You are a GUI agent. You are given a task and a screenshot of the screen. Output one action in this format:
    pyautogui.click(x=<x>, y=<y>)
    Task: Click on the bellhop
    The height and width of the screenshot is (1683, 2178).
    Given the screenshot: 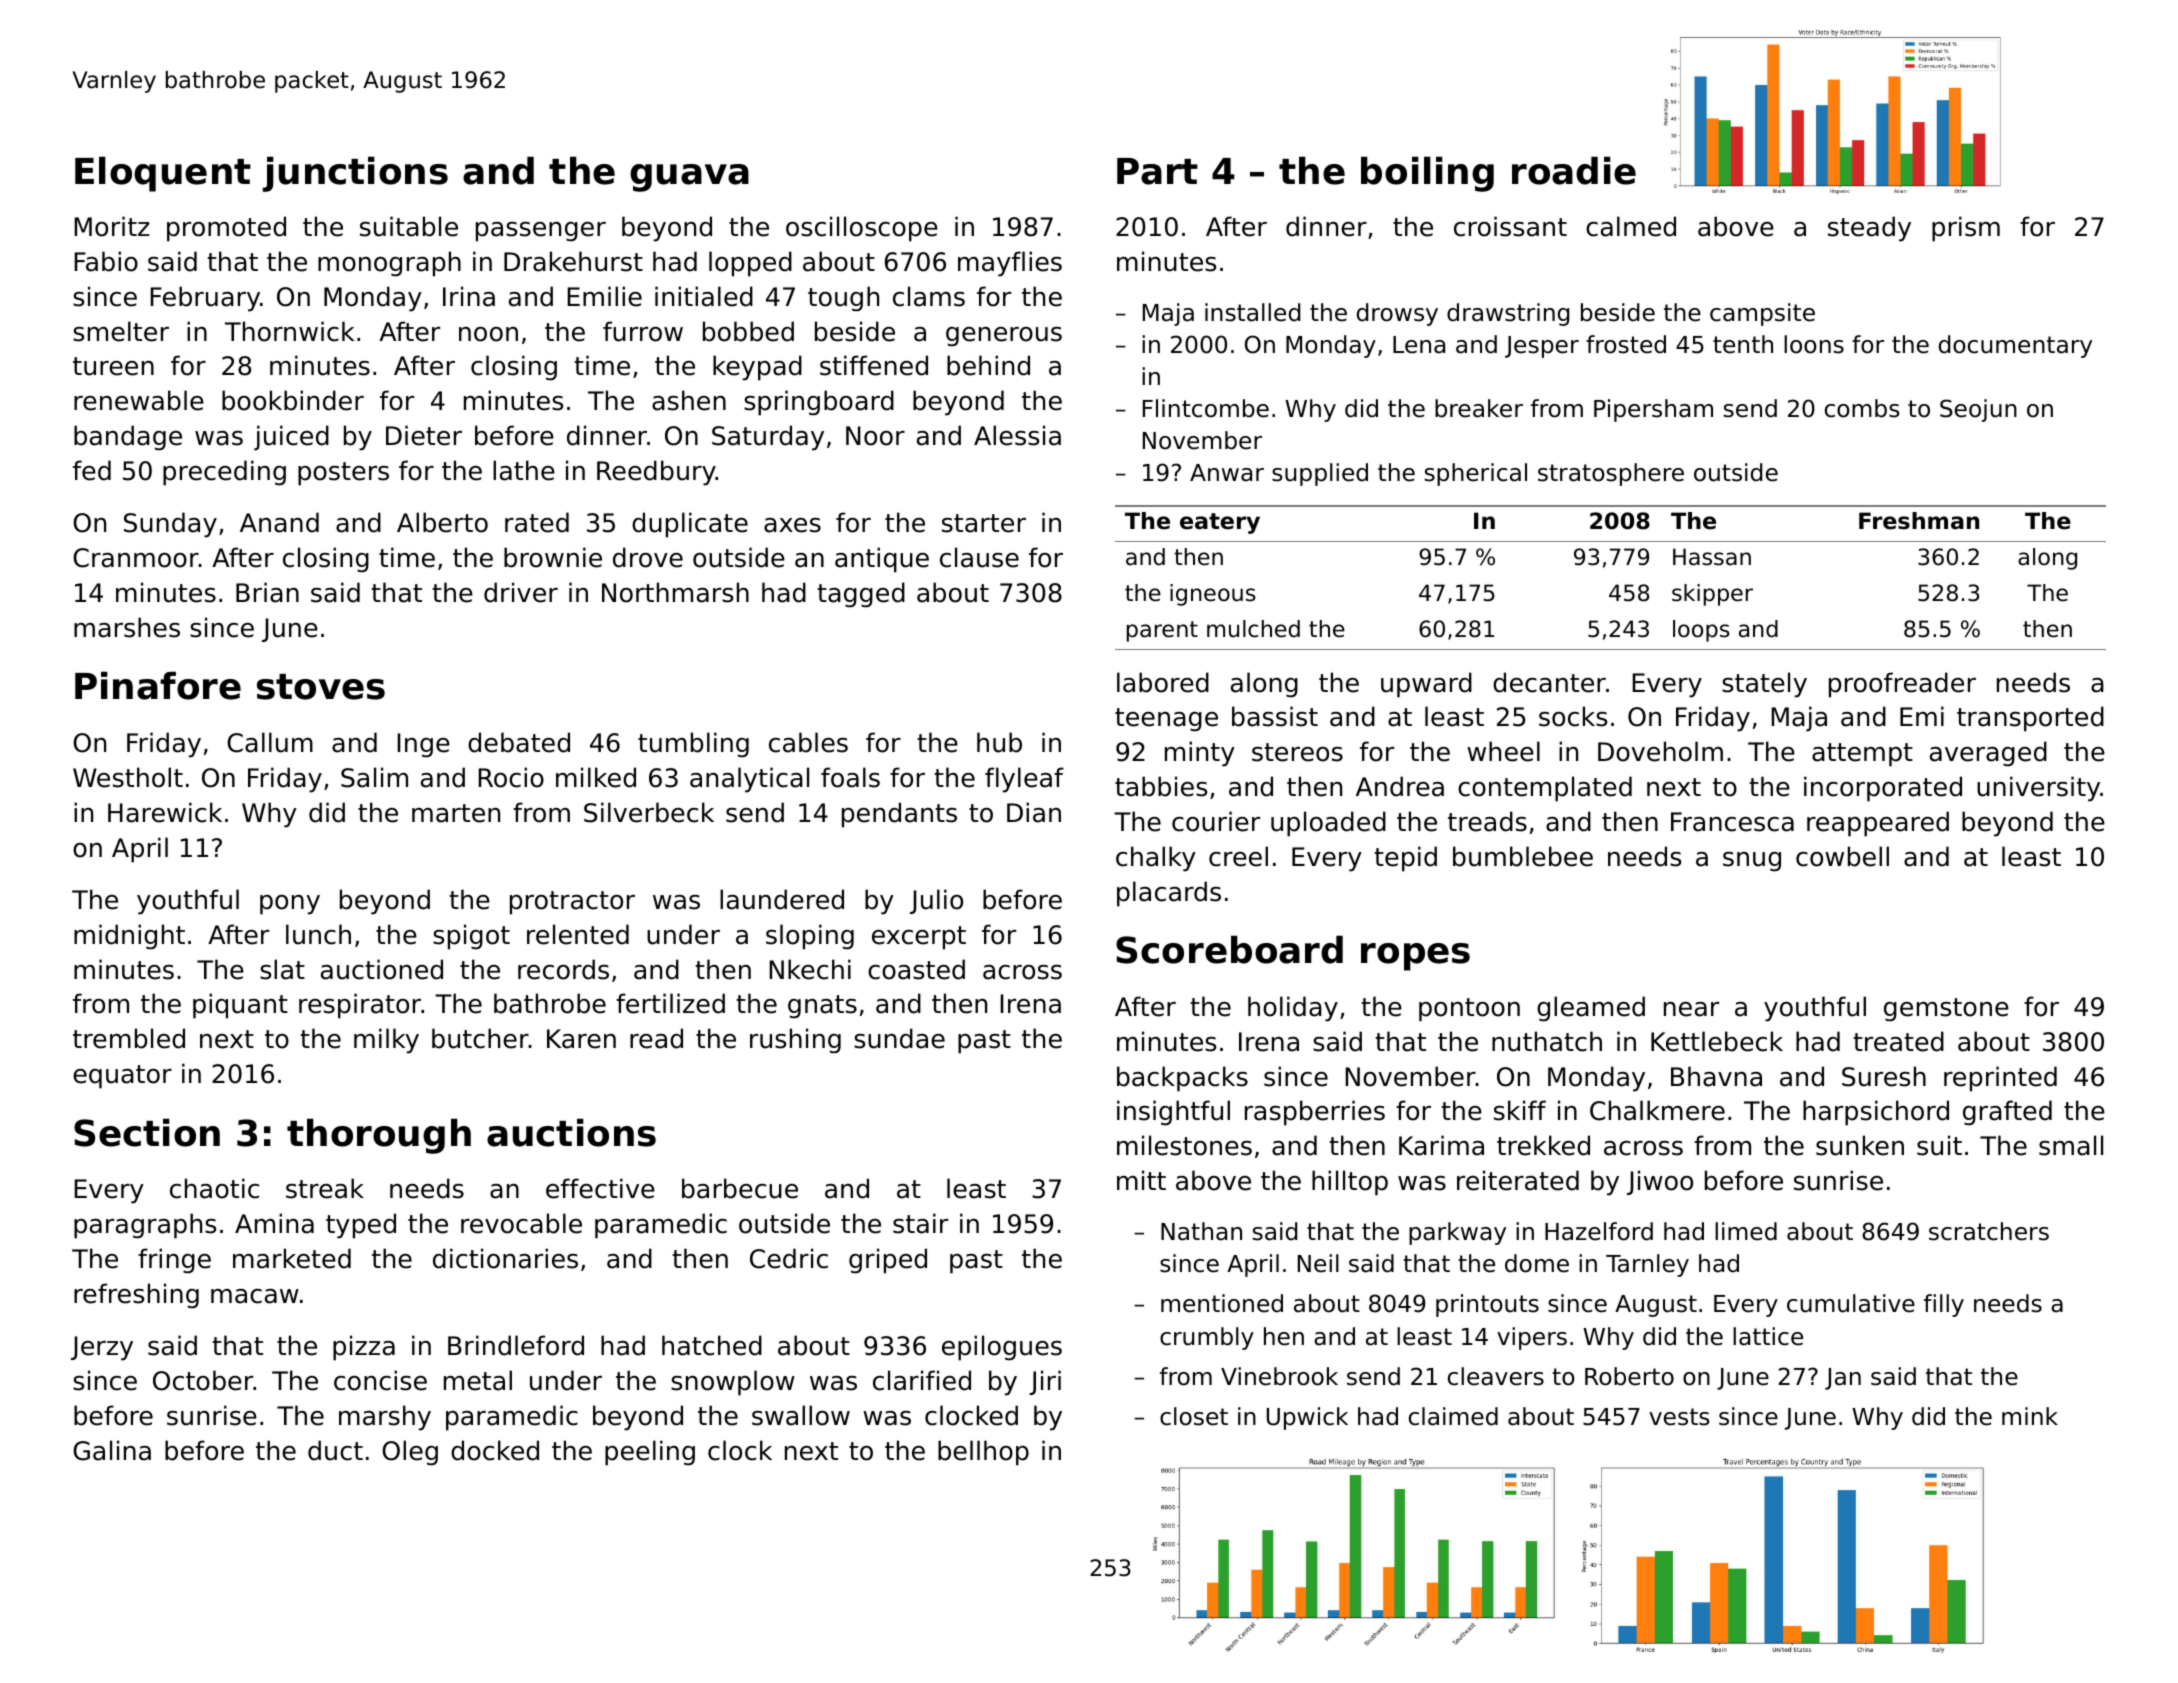 What is the action you would take?
    pyautogui.click(x=983, y=1453)
